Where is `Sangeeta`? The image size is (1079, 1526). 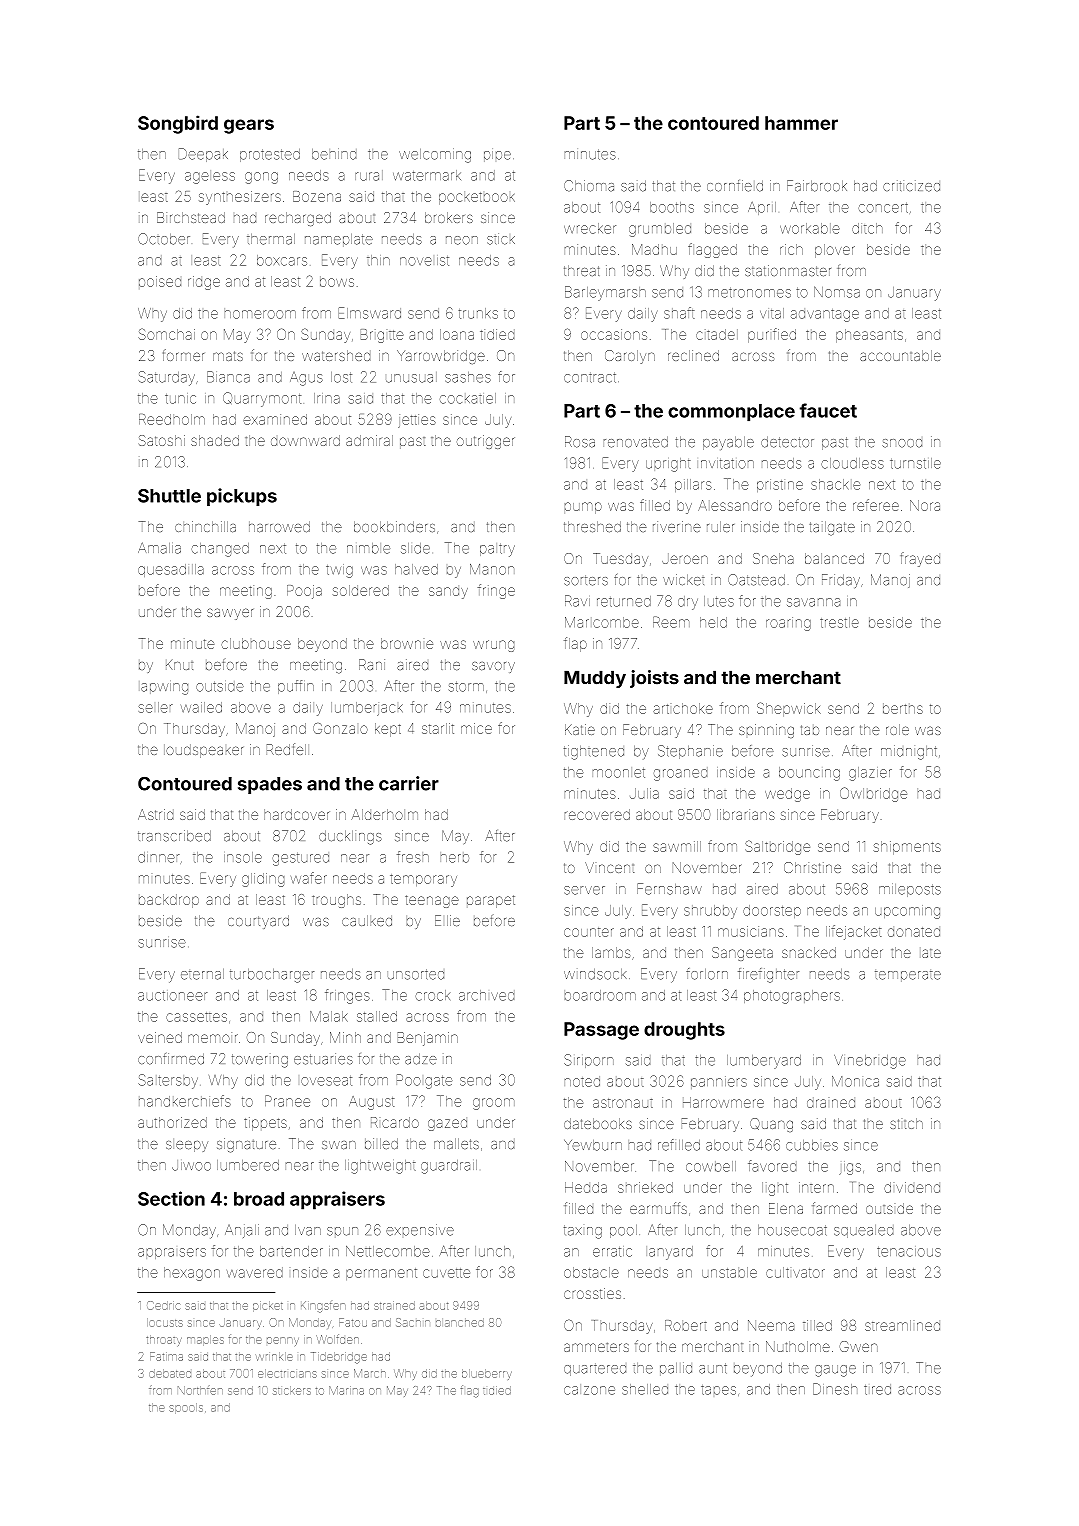
Sangeeta is located at coordinates (742, 954).
